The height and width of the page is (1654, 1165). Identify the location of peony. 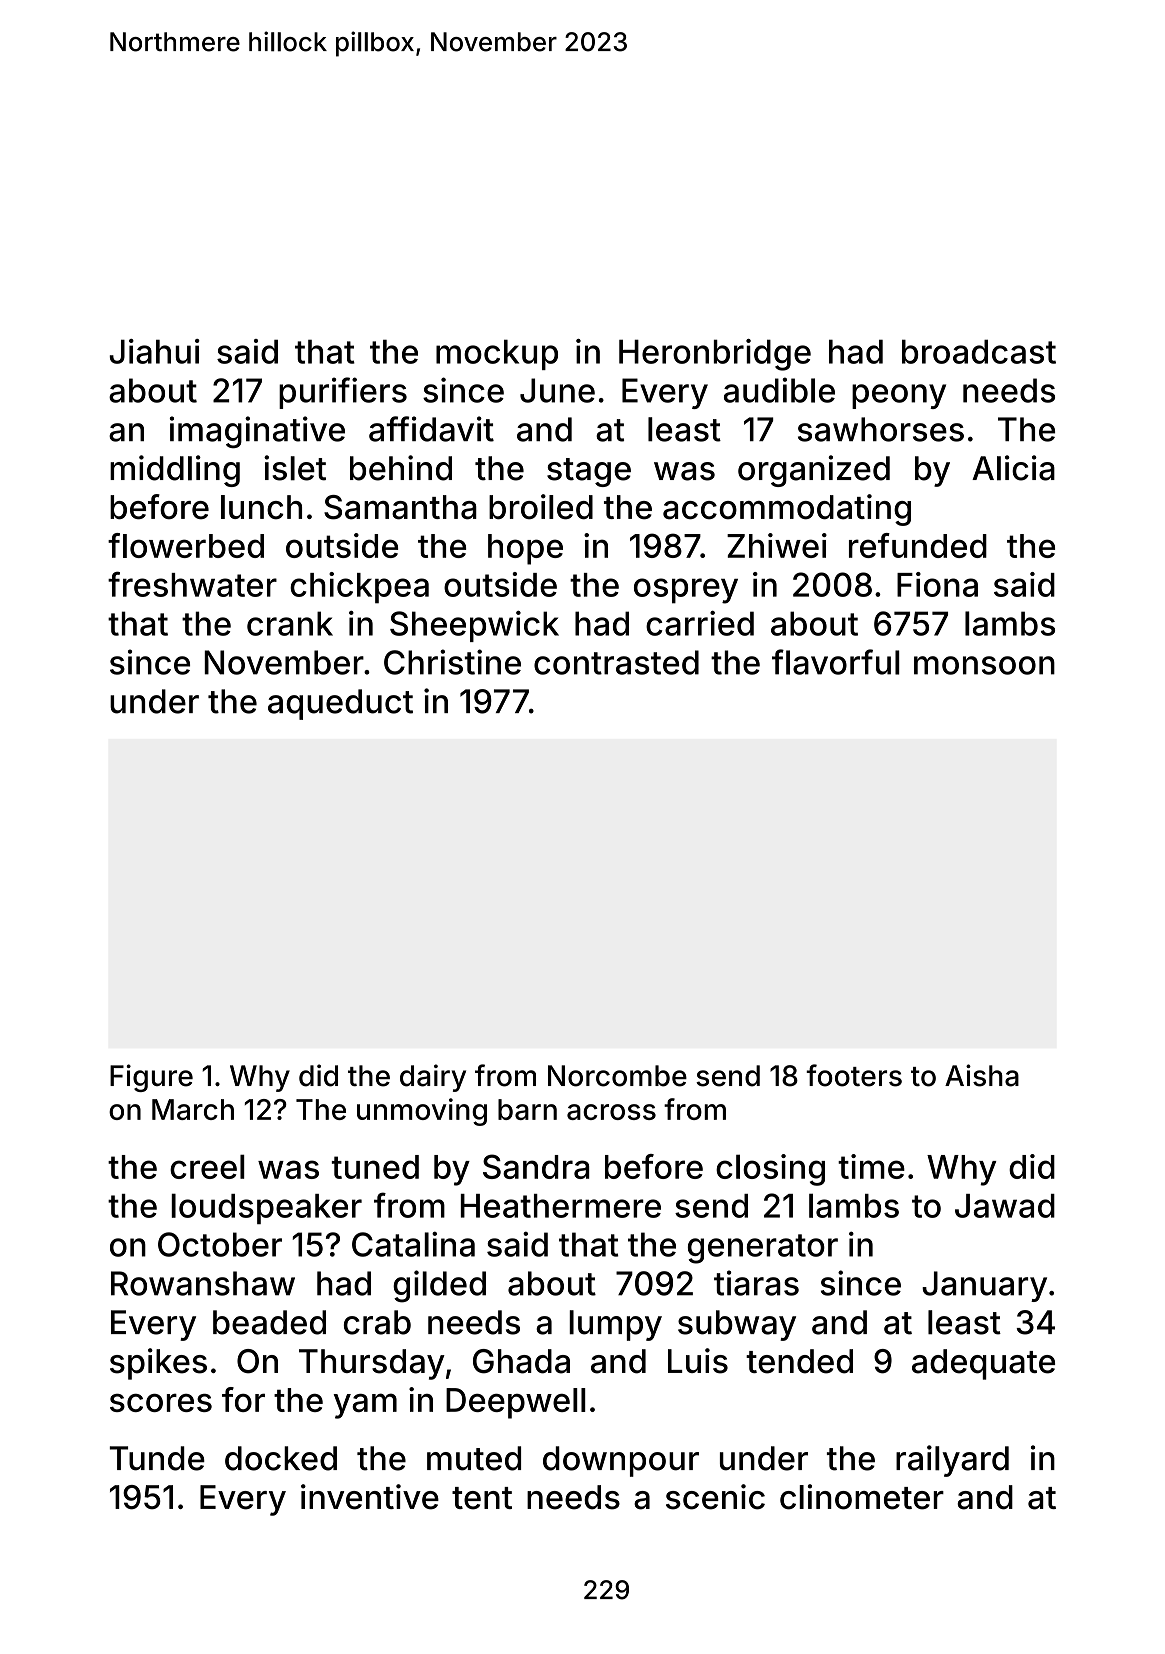
(899, 396).
